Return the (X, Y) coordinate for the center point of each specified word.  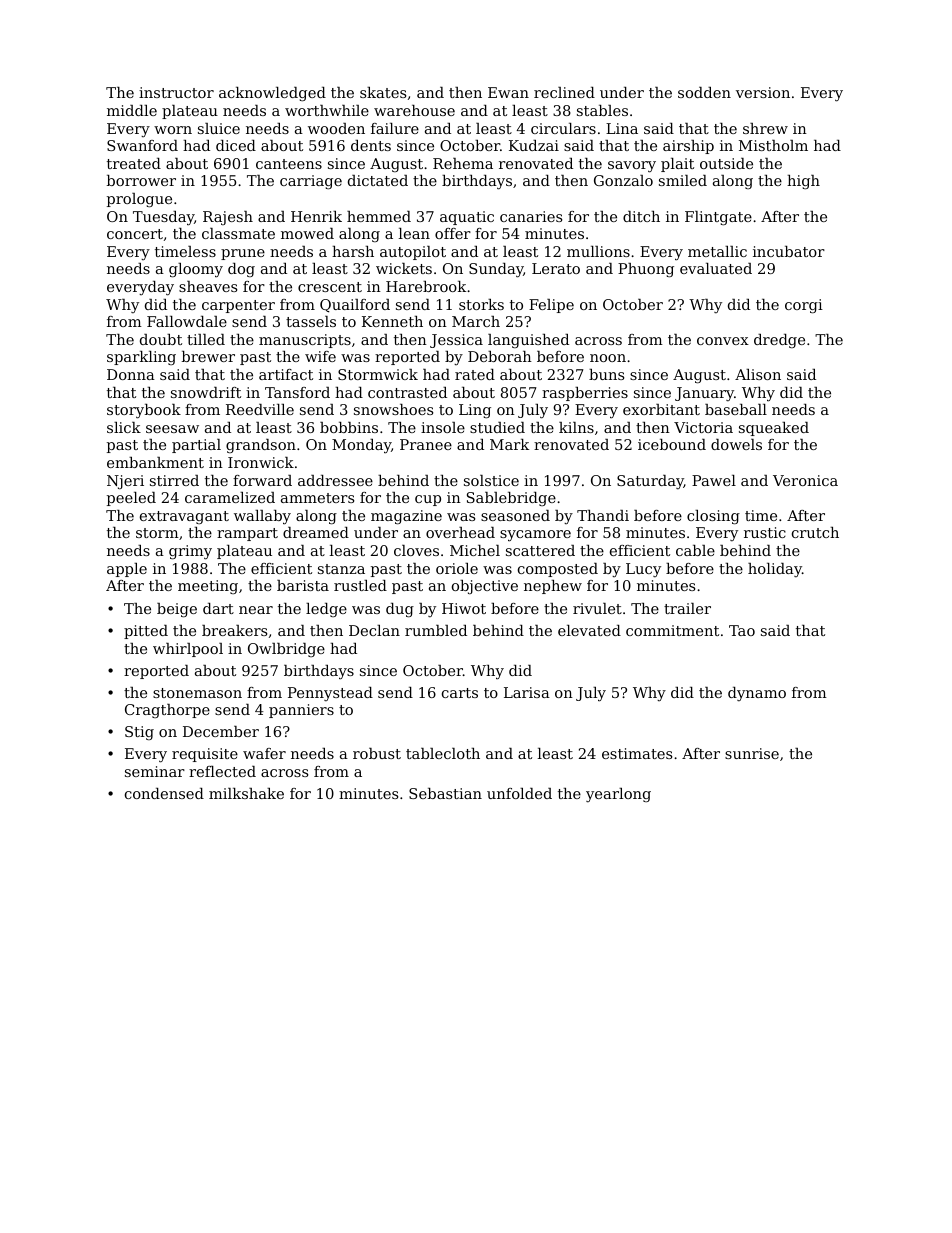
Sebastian (445, 793)
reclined (564, 92)
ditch (641, 216)
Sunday (496, 270)
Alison (758, 374)
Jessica (456, 341)
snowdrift (206, 392)
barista (303, 585)
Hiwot (464, 608)
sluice (219, 128)
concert (135, 234)
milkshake (246, 793)
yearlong (618, 795)
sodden (704, 92)
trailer (687, 608)
